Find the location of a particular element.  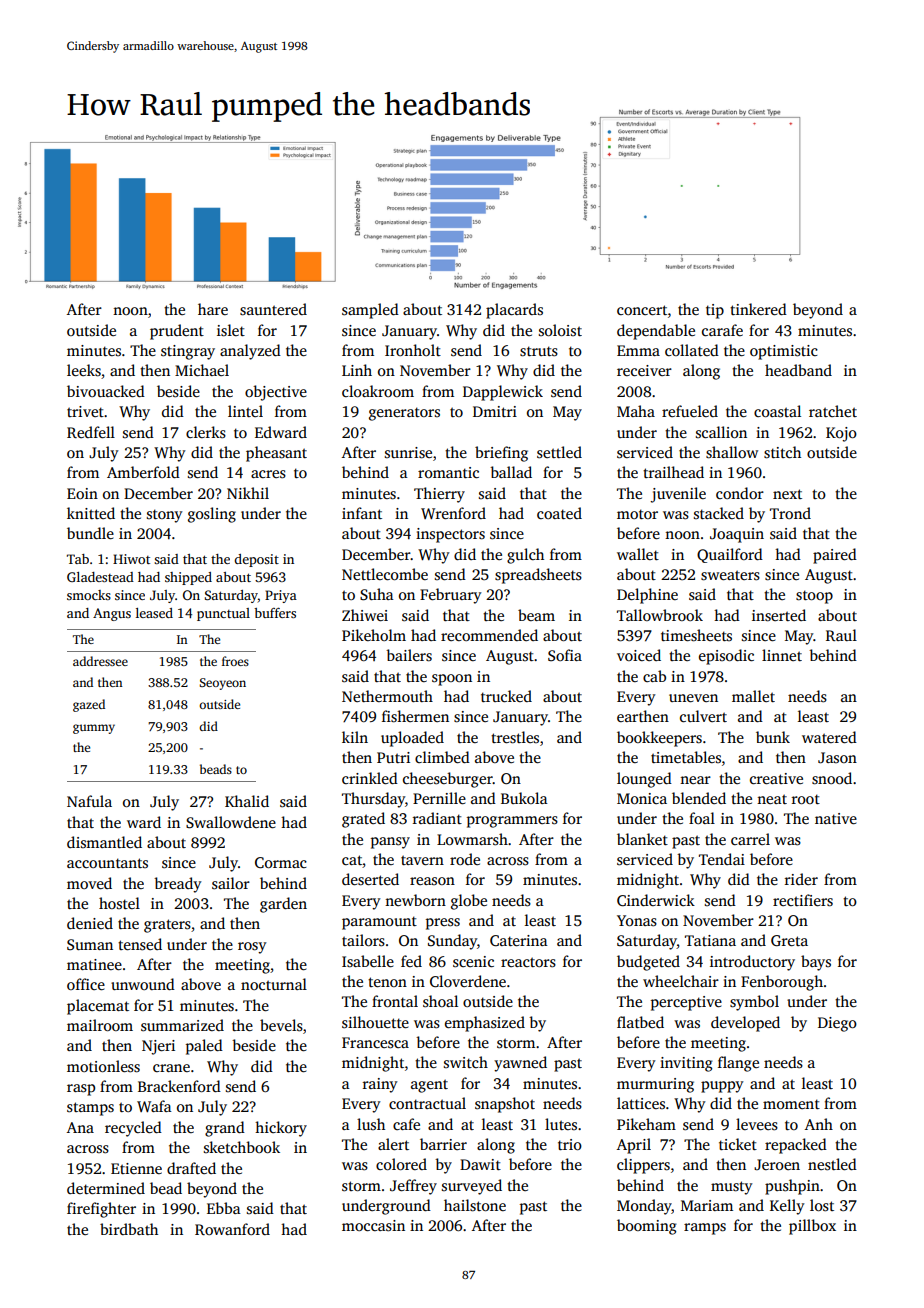

Nafula is located at coordinates (89, 801).
